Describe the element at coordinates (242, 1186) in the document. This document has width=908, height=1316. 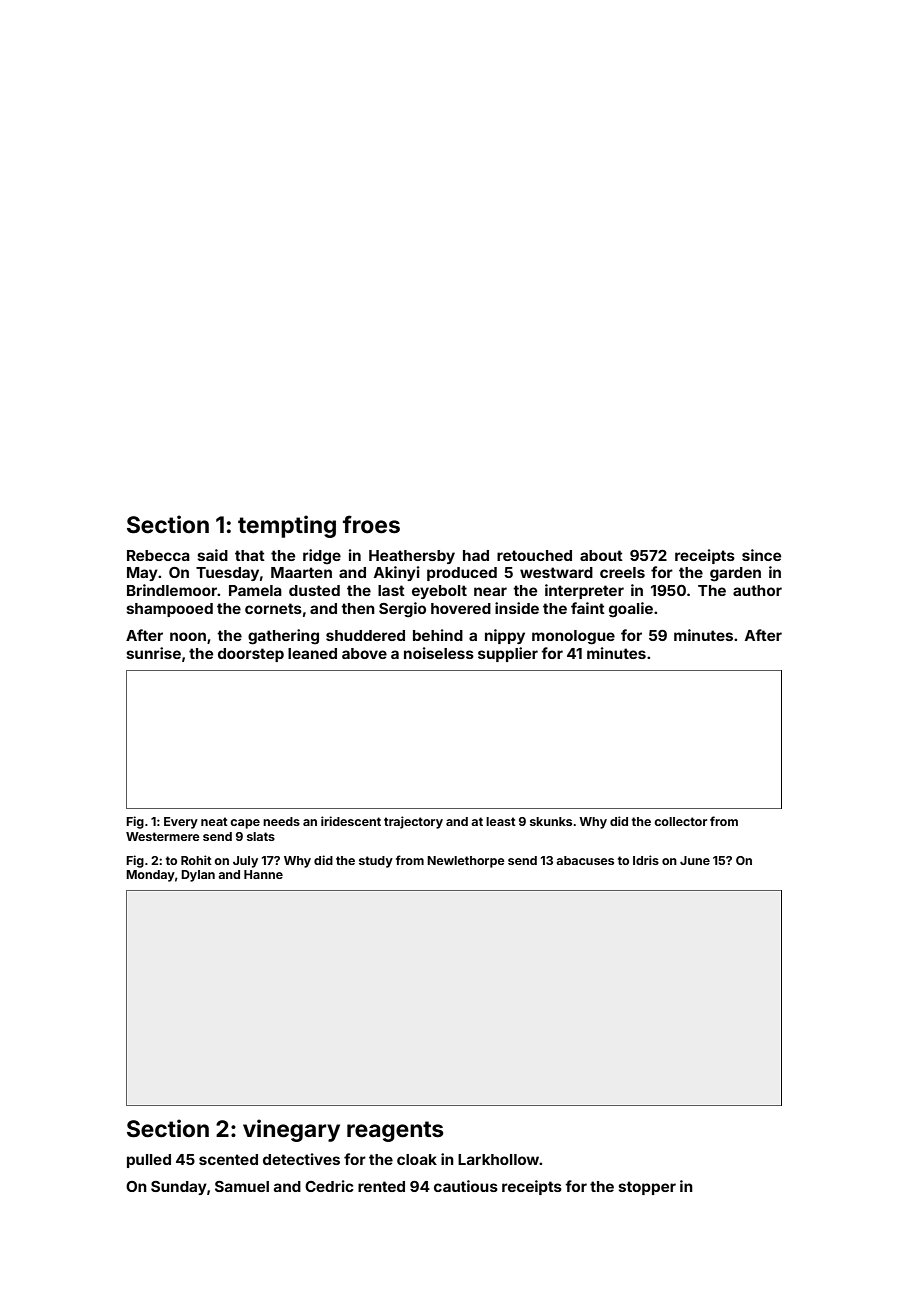
I see `Samuel` at that location.
